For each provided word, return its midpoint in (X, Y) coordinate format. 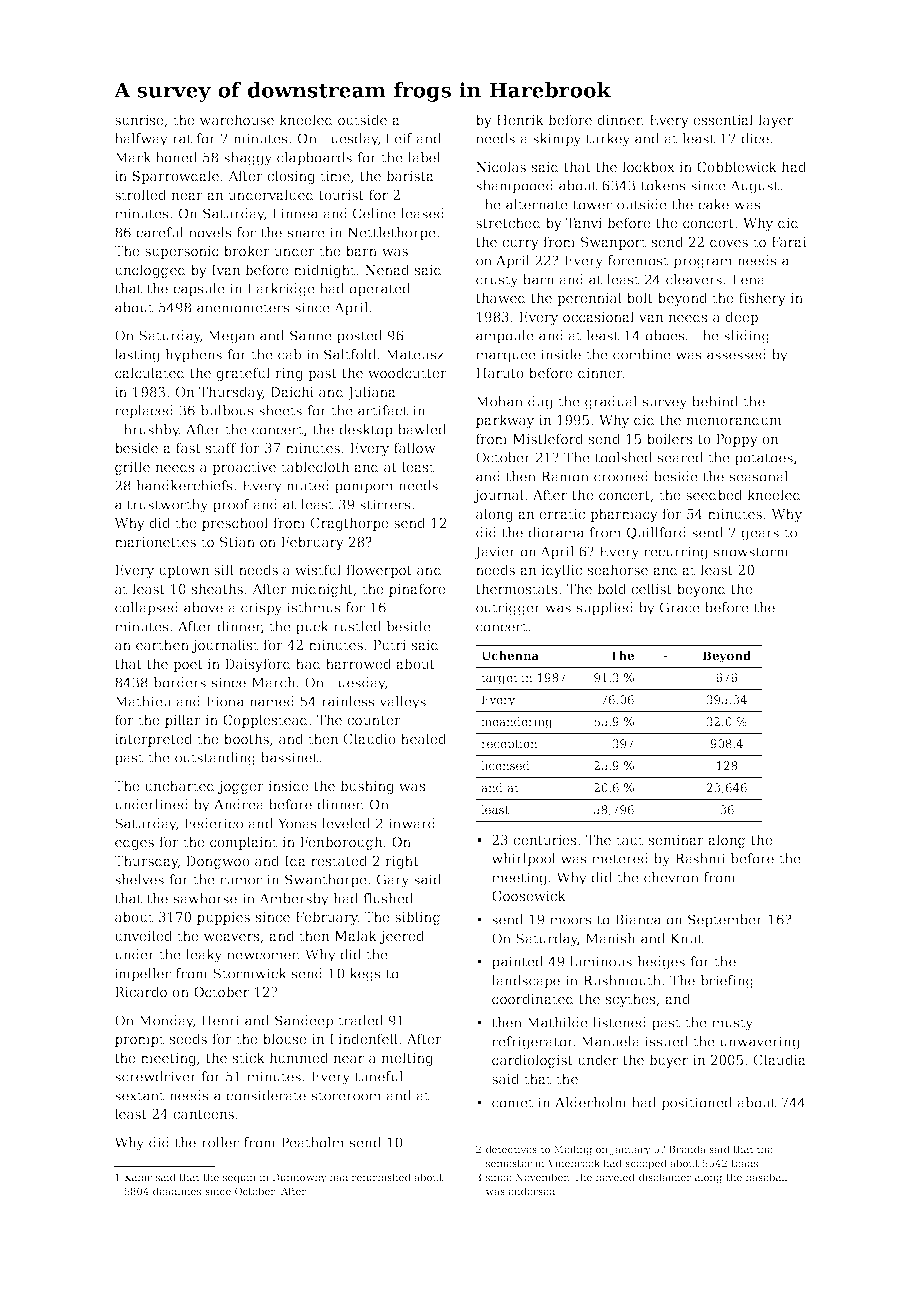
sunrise (140, 121)
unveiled (144, 935)
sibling (418, 918)
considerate (266, 1095)
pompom (364, 488)
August (754, 187)
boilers (670, 438)
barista (410, 175)
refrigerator (532, 1043)
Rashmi (700, 858)
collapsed (147, 609)
